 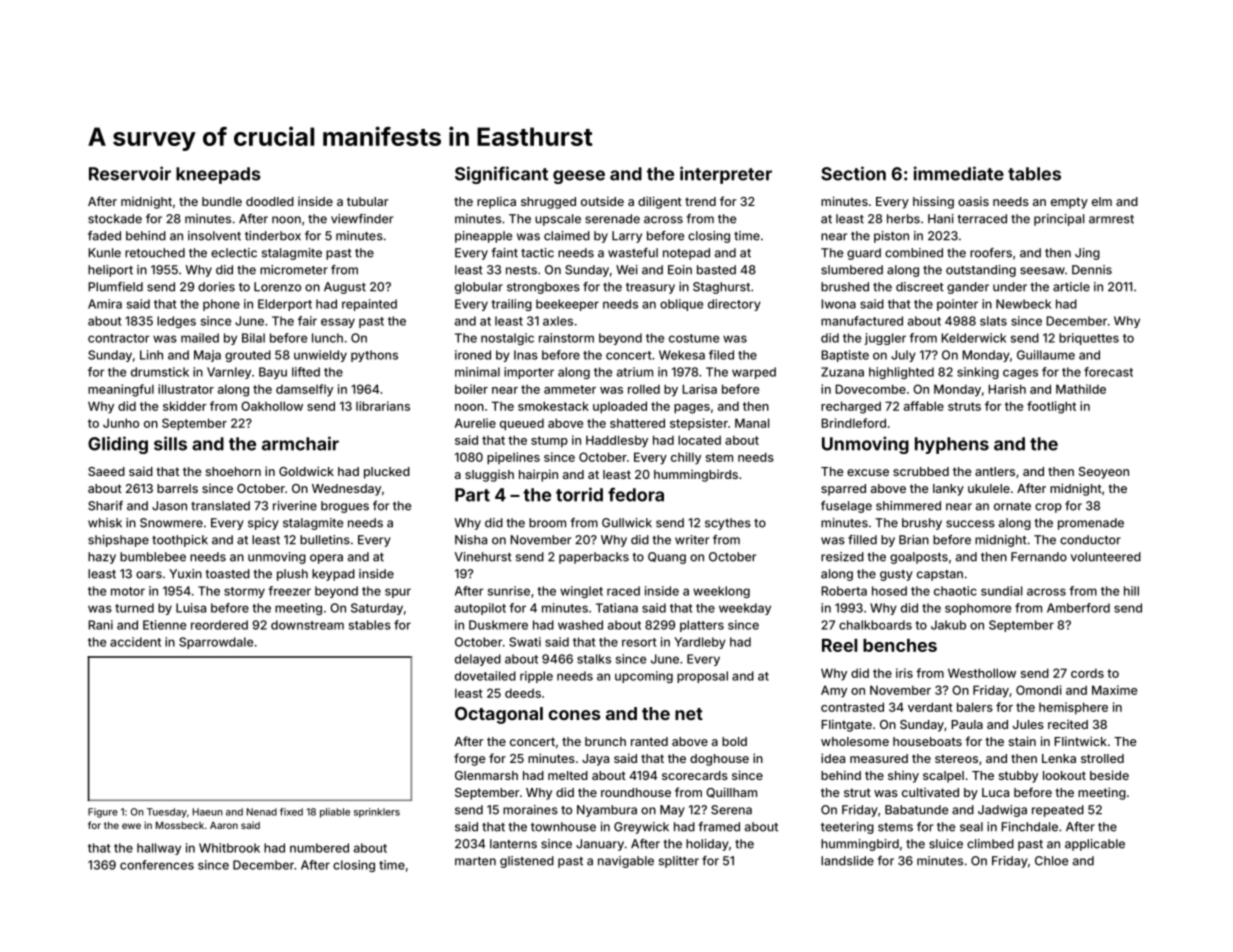 I want to click on Chloe, so click(x=1051, y=861).
